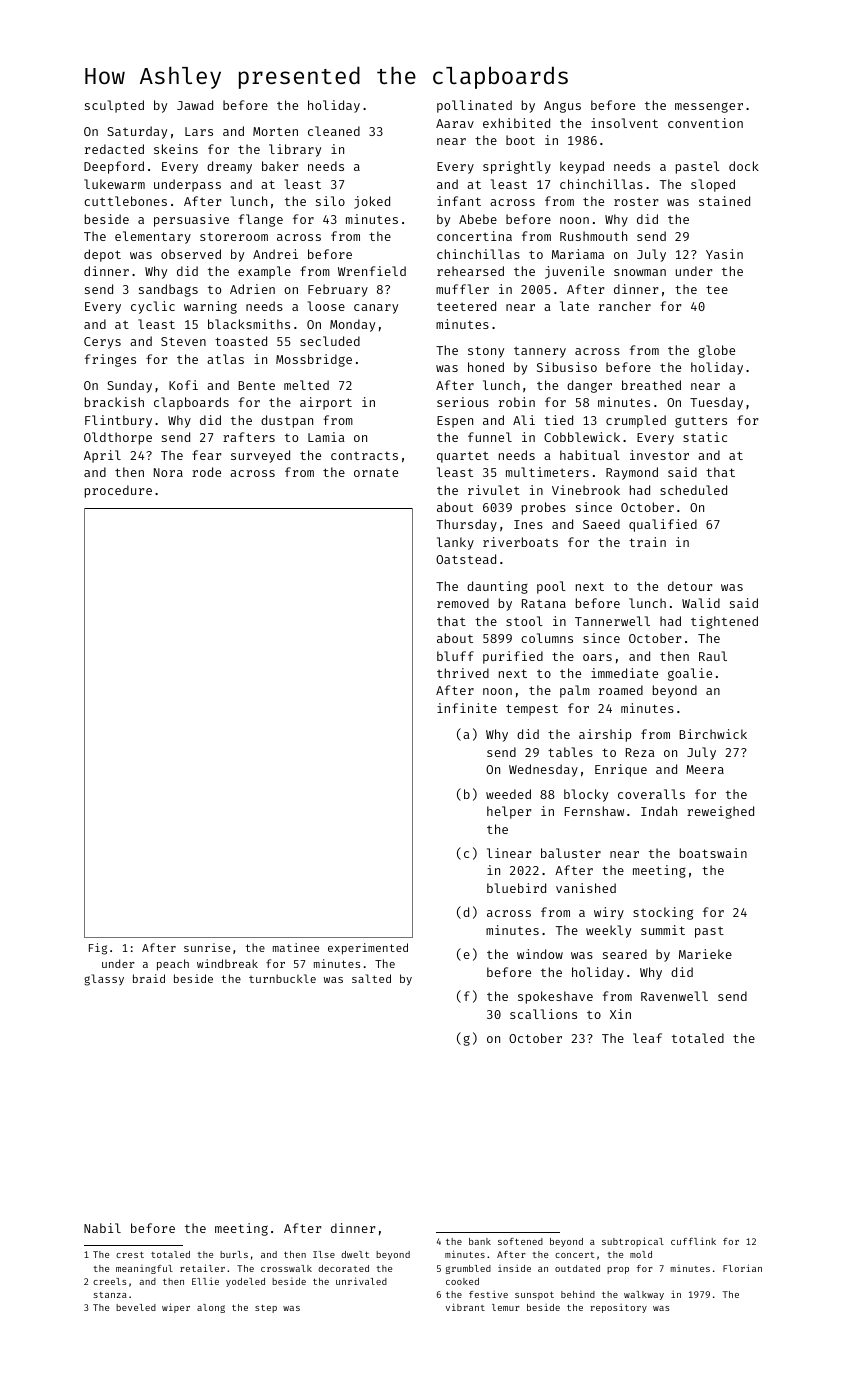  Describe the element at coordinates (516, 888) in the page. I see `bluebird` at that location.
